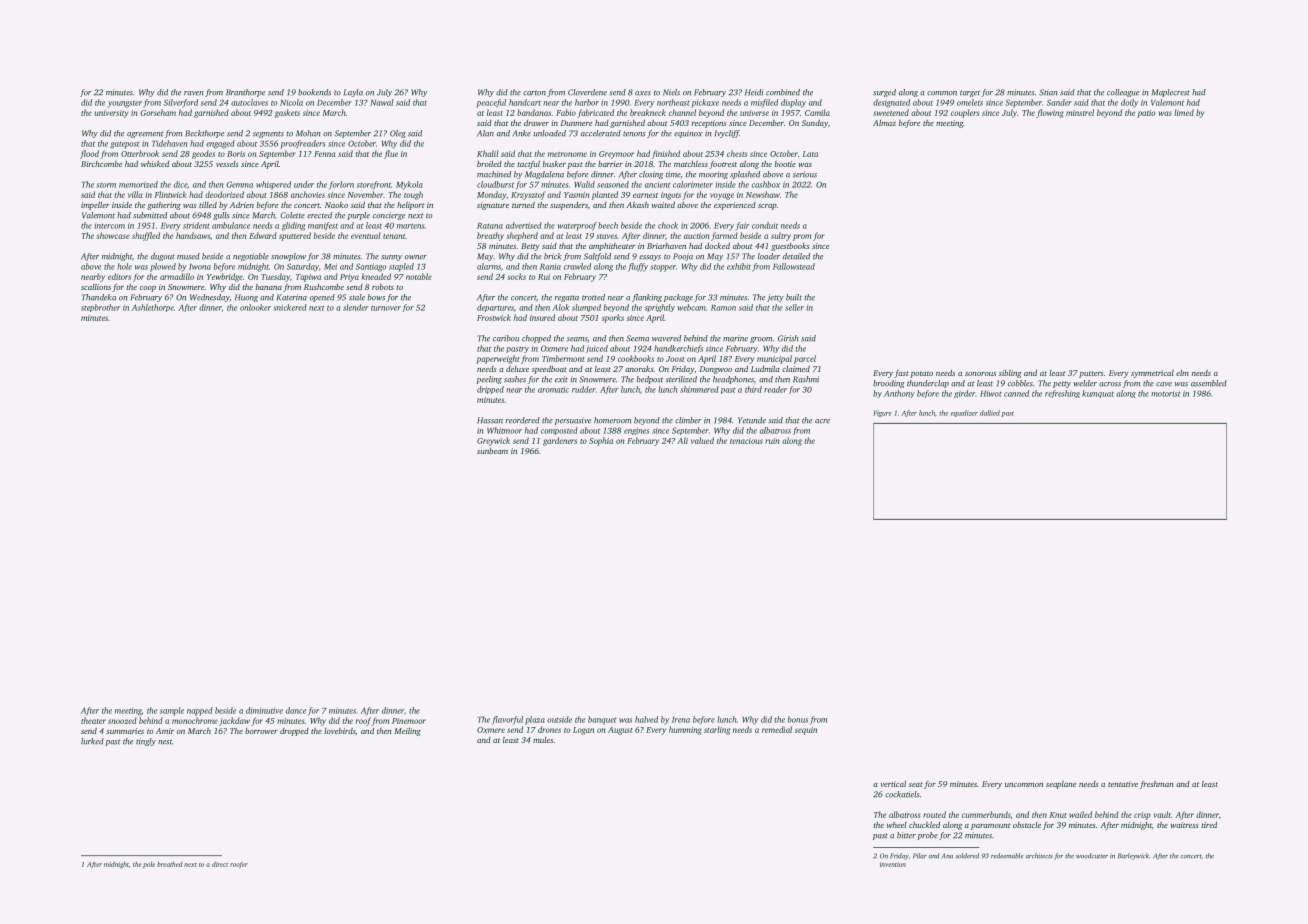  I want to click on tentative, so click(1123, 784).
